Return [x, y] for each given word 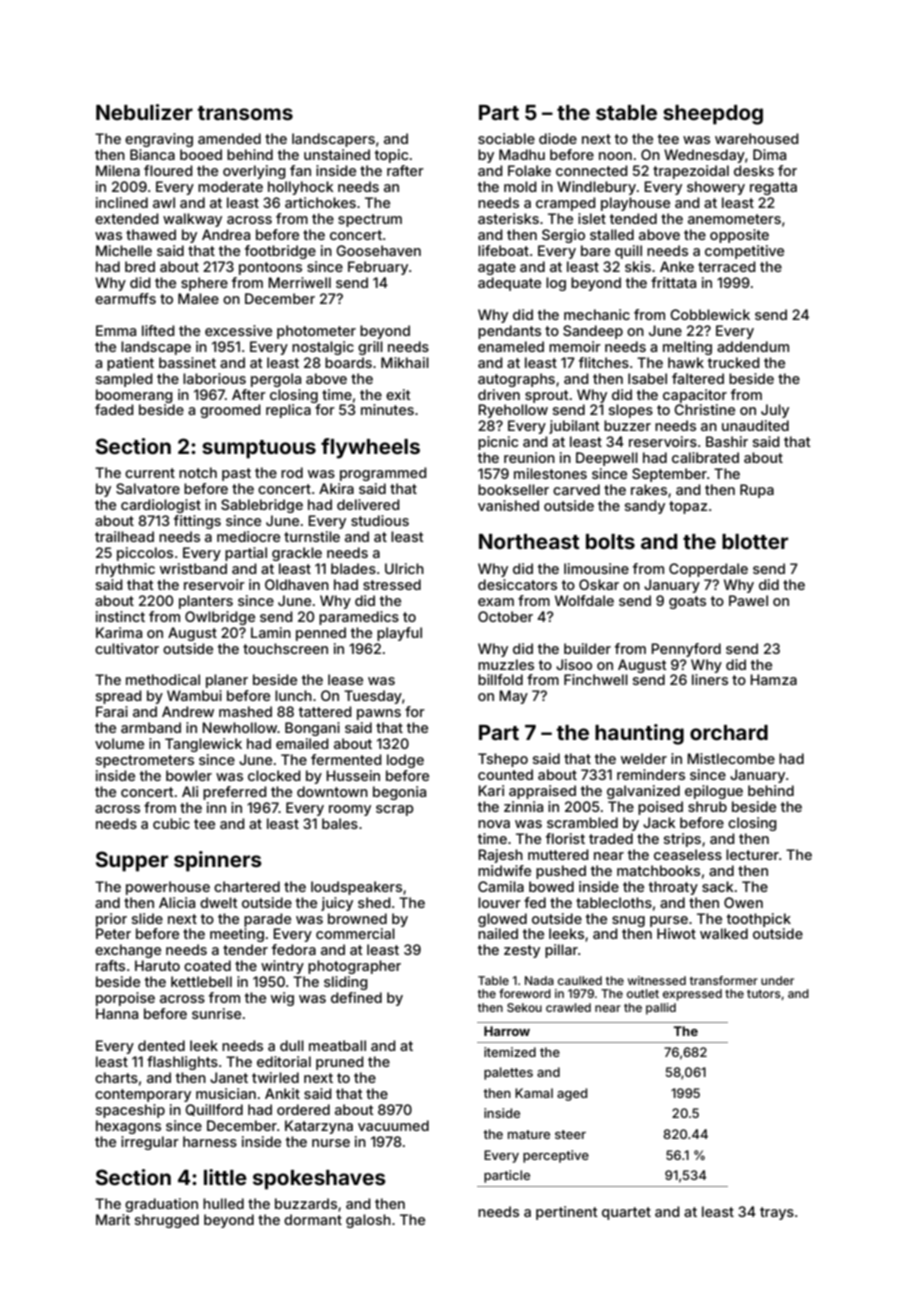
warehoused [757, 138]
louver [499, 902]
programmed [383, 474]
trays [777, 1213]
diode [558, 138]
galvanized [643, 792]
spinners [218, 861]
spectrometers [145, 761]
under [777, 980]
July [775, 411]
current [150, 473]
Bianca [152, 154]
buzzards [306, 1203]
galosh [368, 1221]
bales [340, 823]
